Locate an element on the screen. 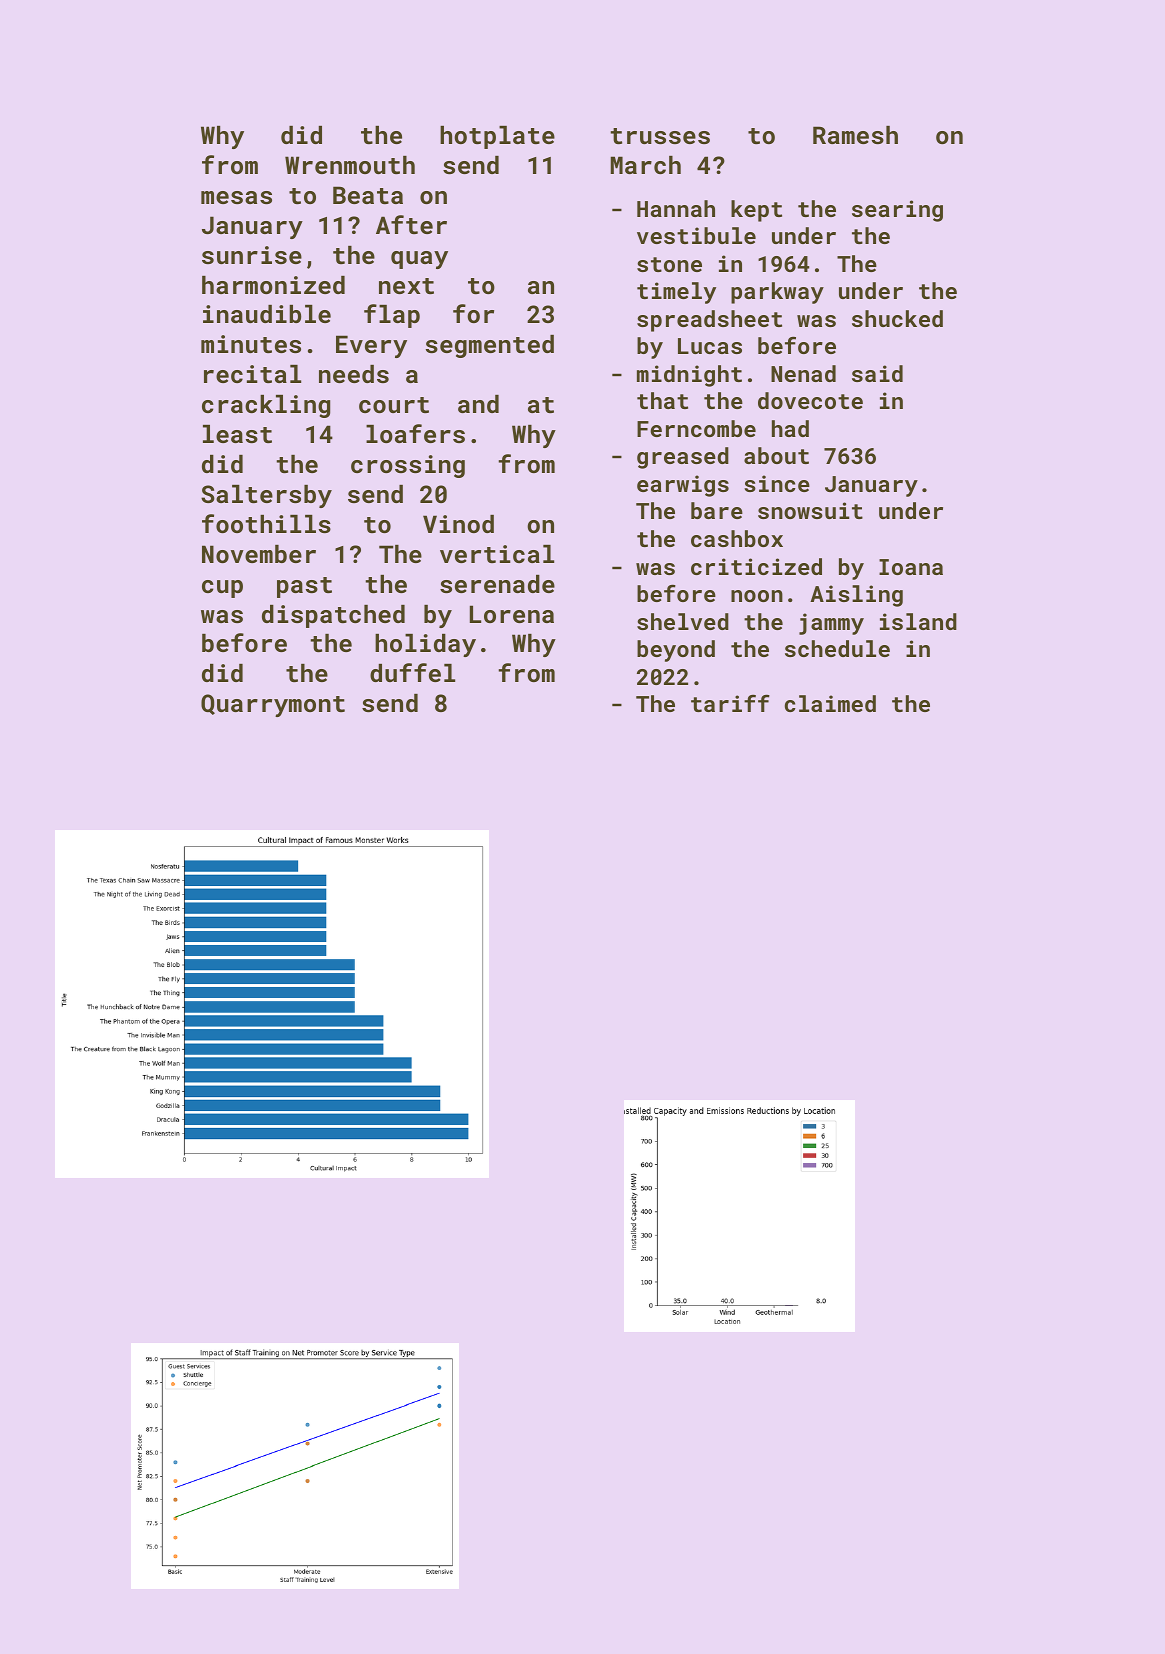 This screenshot has width=1165, height=1654. hotplate is located at coordinates (497, 137).
